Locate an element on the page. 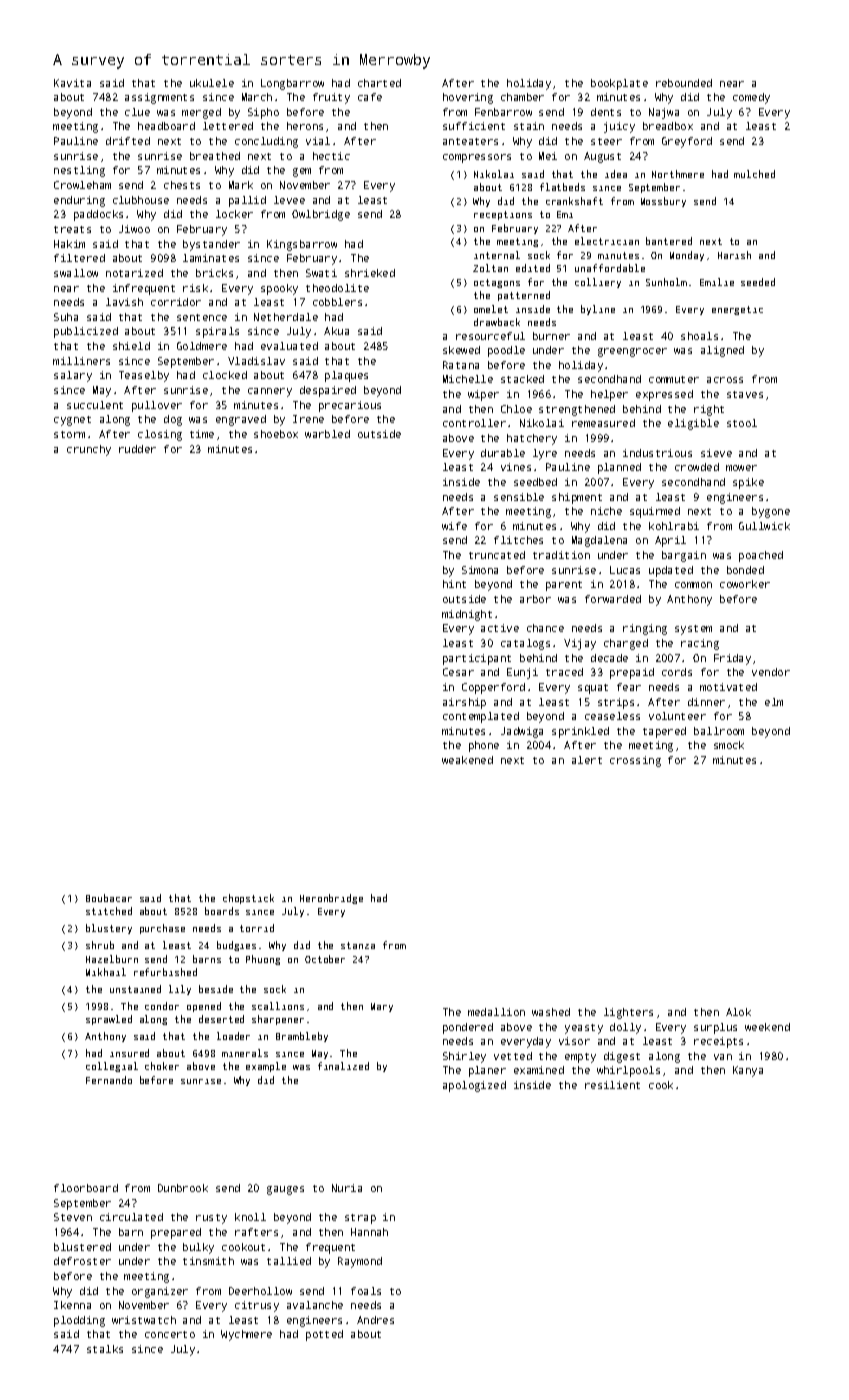 The width and height of the image is (849, 1400). rebounded is located at coordinates (684, 83).
